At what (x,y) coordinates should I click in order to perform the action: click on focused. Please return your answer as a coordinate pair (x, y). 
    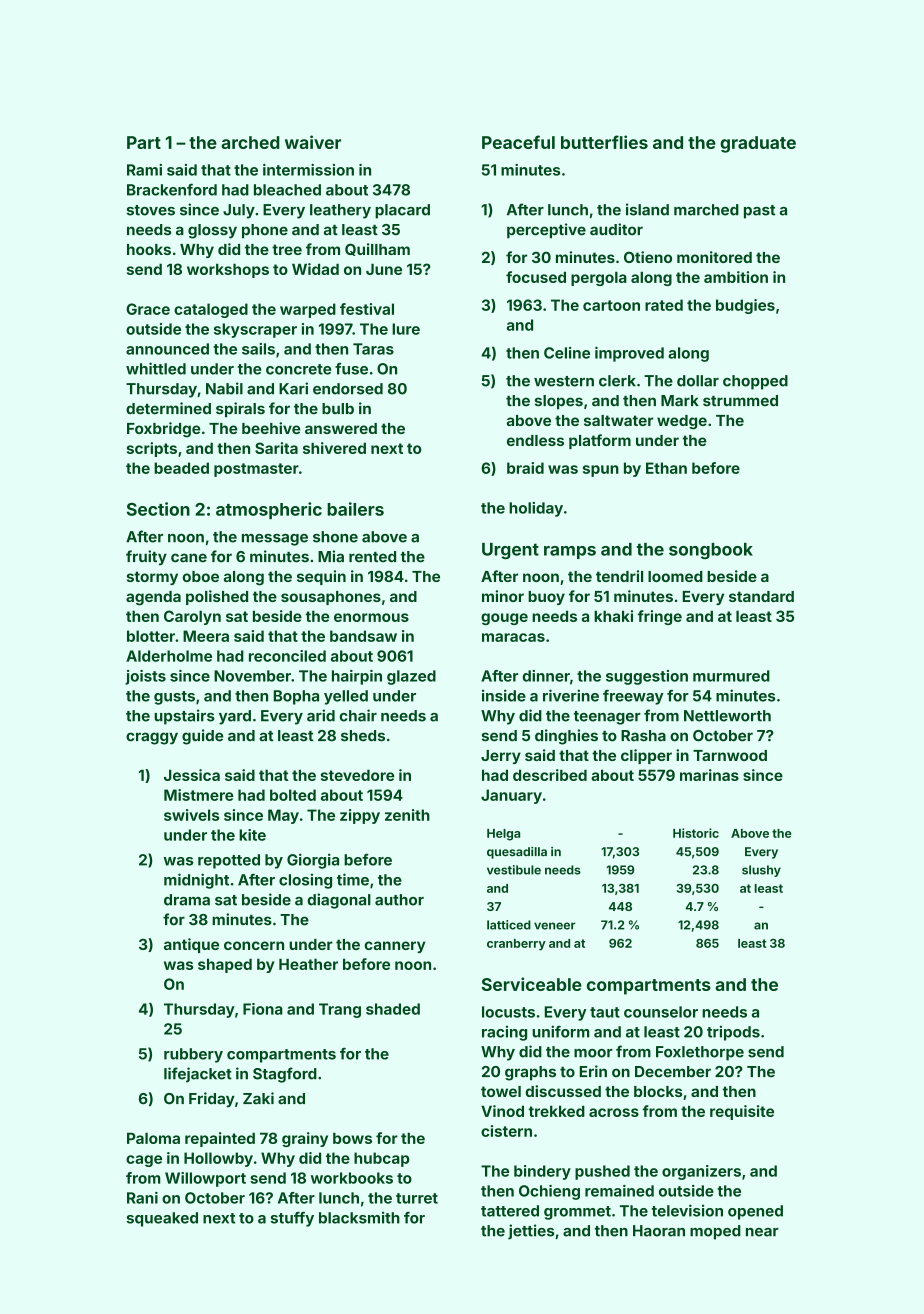
    Looking at the image, I should click on (536, 277).
